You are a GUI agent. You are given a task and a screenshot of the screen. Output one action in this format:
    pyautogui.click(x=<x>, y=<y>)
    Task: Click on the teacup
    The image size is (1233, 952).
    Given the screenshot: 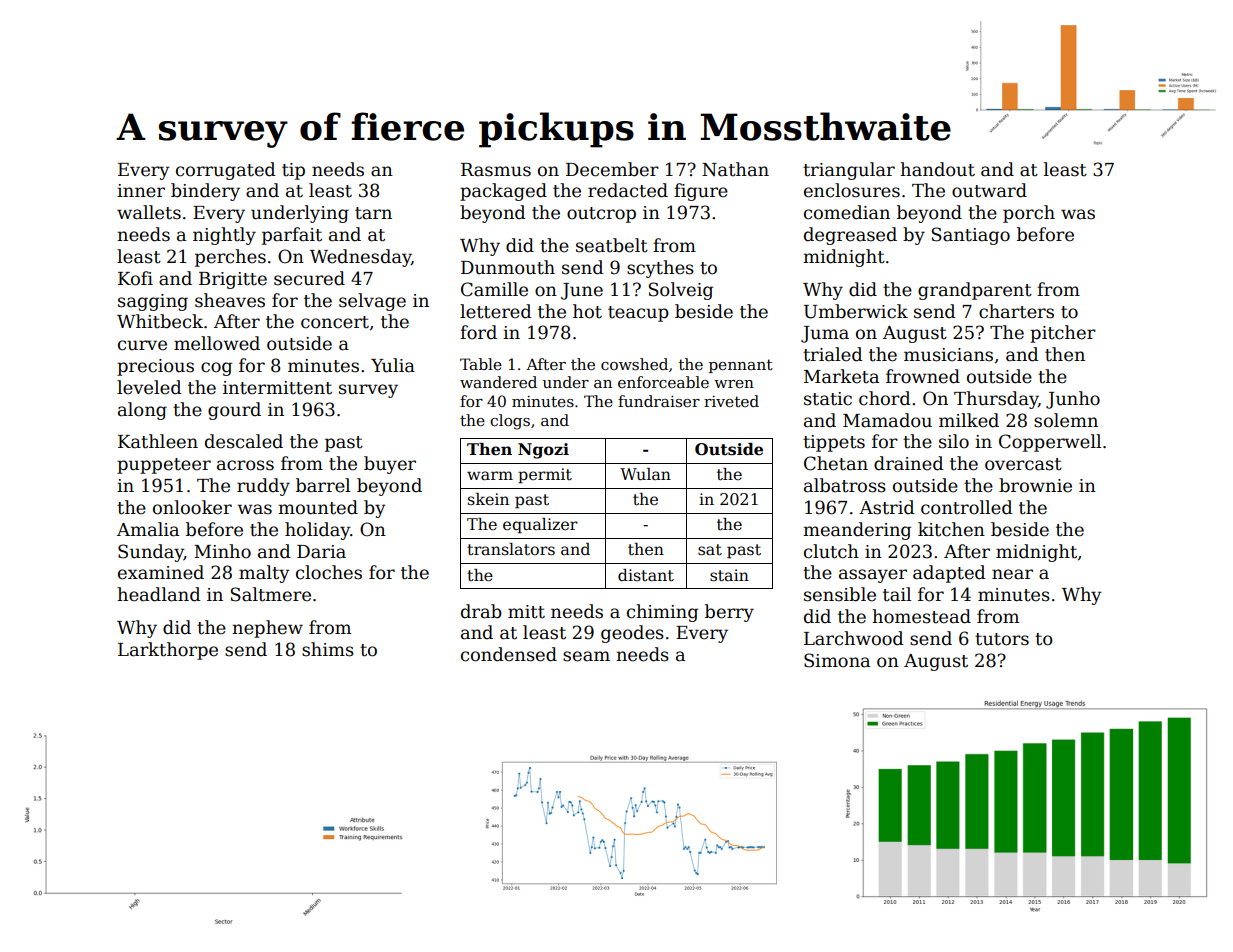 What is the action you would take?
    pyautogui.click(x=638, y=314)
